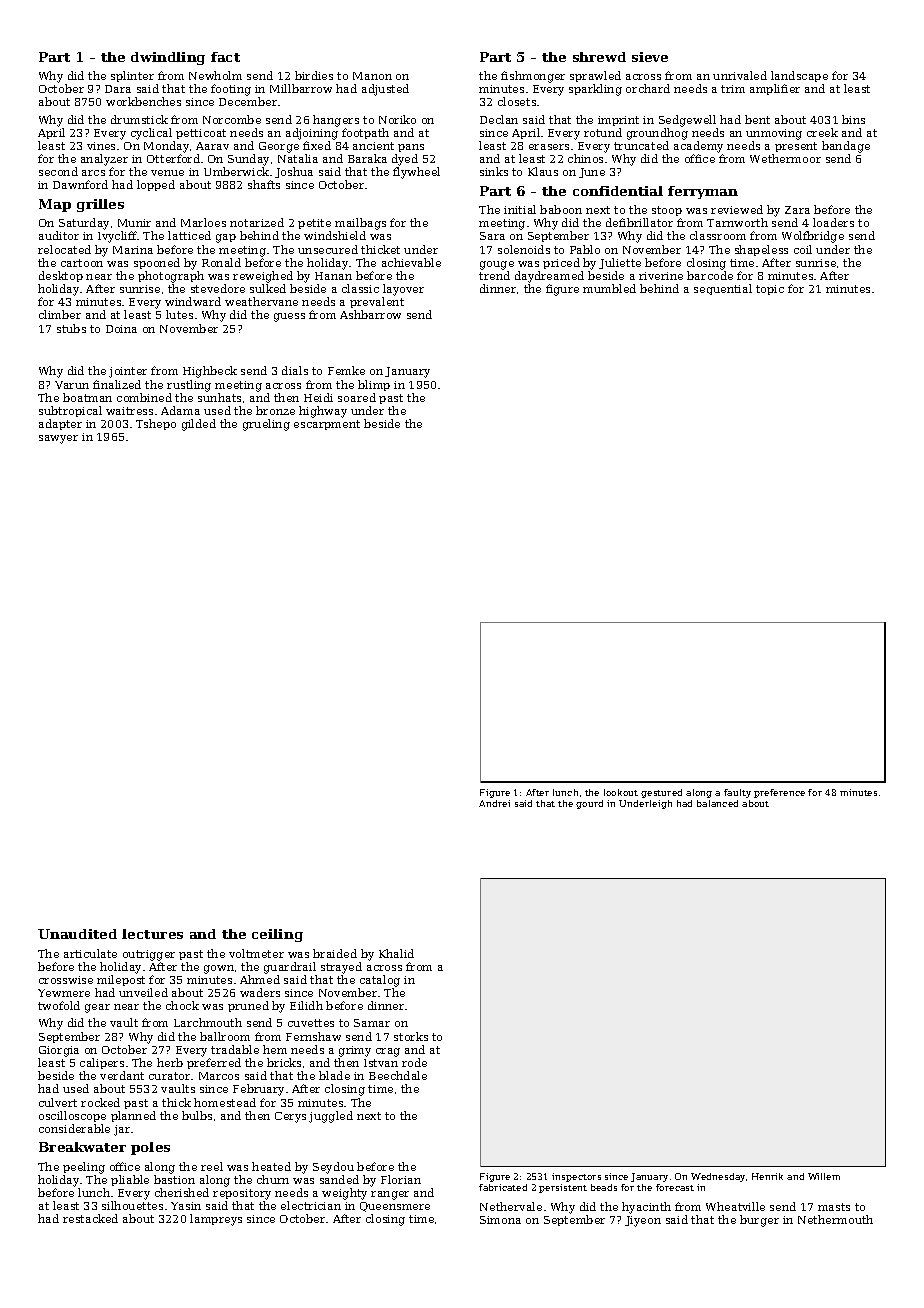  Describe the element at coordinates (561, 263) in the image. I see `priced` at that location.
